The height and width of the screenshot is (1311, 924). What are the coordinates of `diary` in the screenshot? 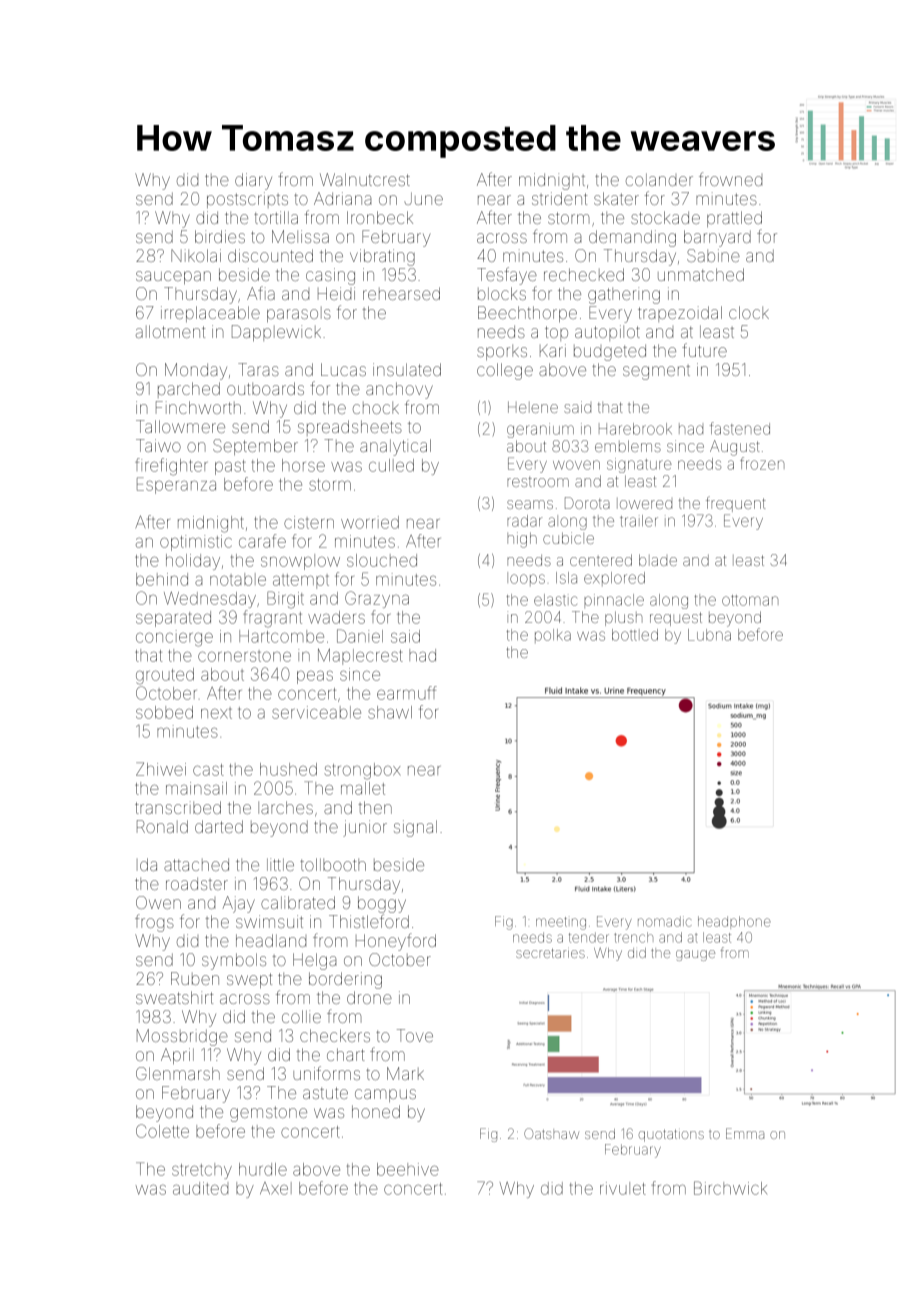 It's located at (253, 181).
